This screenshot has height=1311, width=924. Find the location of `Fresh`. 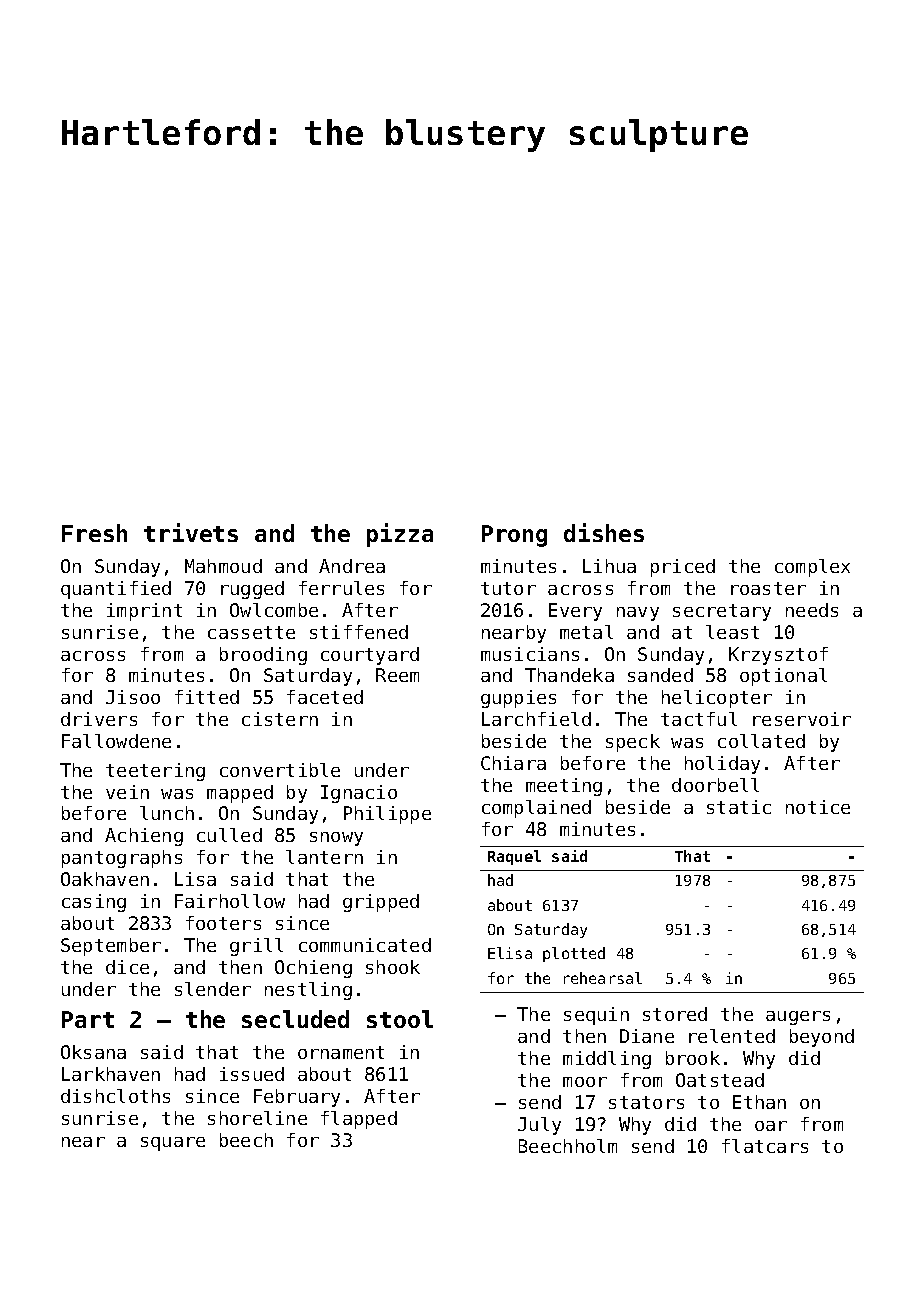

Fresh is located at coordinates (94, 533).
